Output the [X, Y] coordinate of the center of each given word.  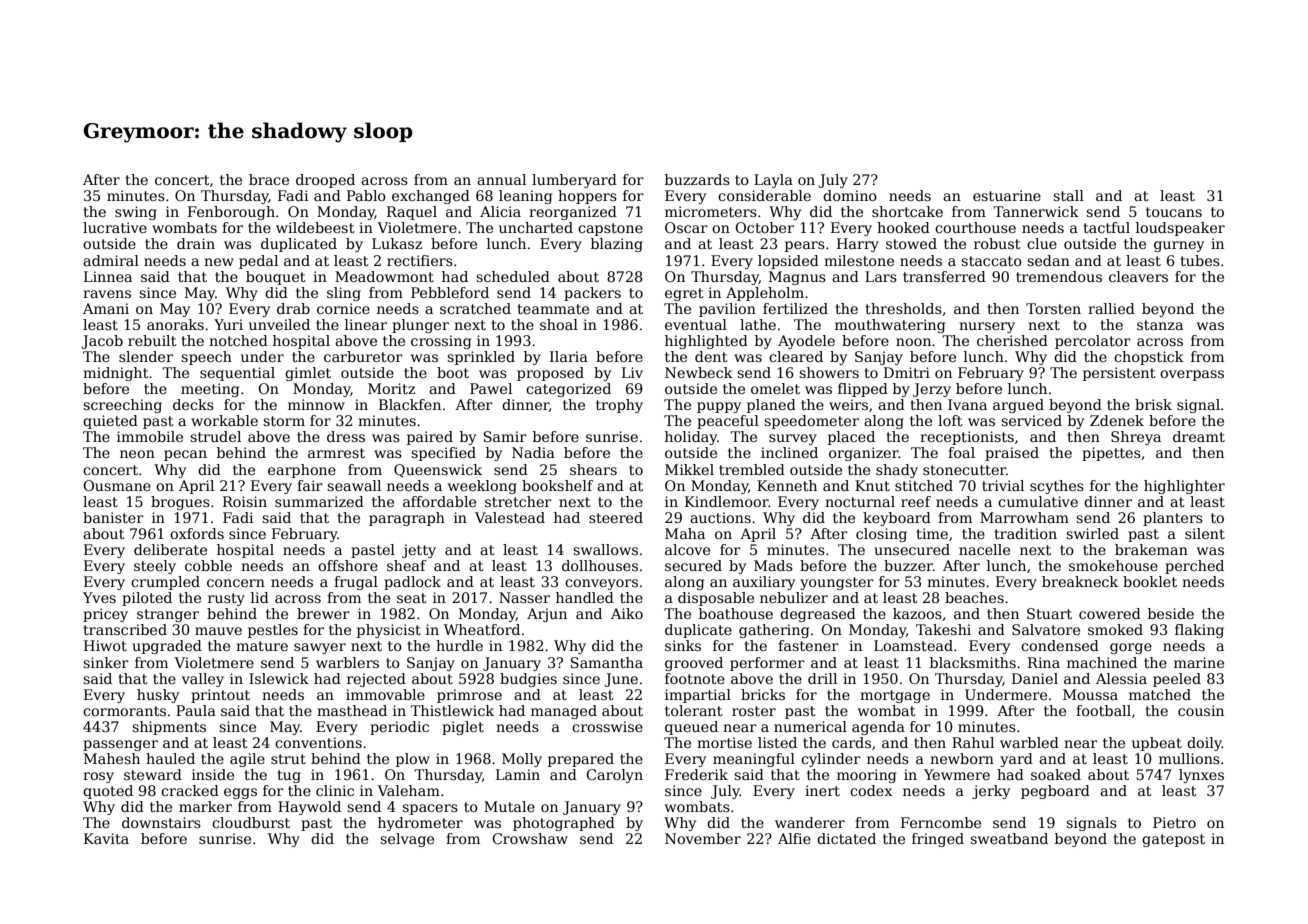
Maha [685, 533]
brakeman [1151, 549]
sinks [683, 645]
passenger [120, 745]
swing [136, 213]
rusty [226, 599]
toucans [1174, 212]
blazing [617, 245]
